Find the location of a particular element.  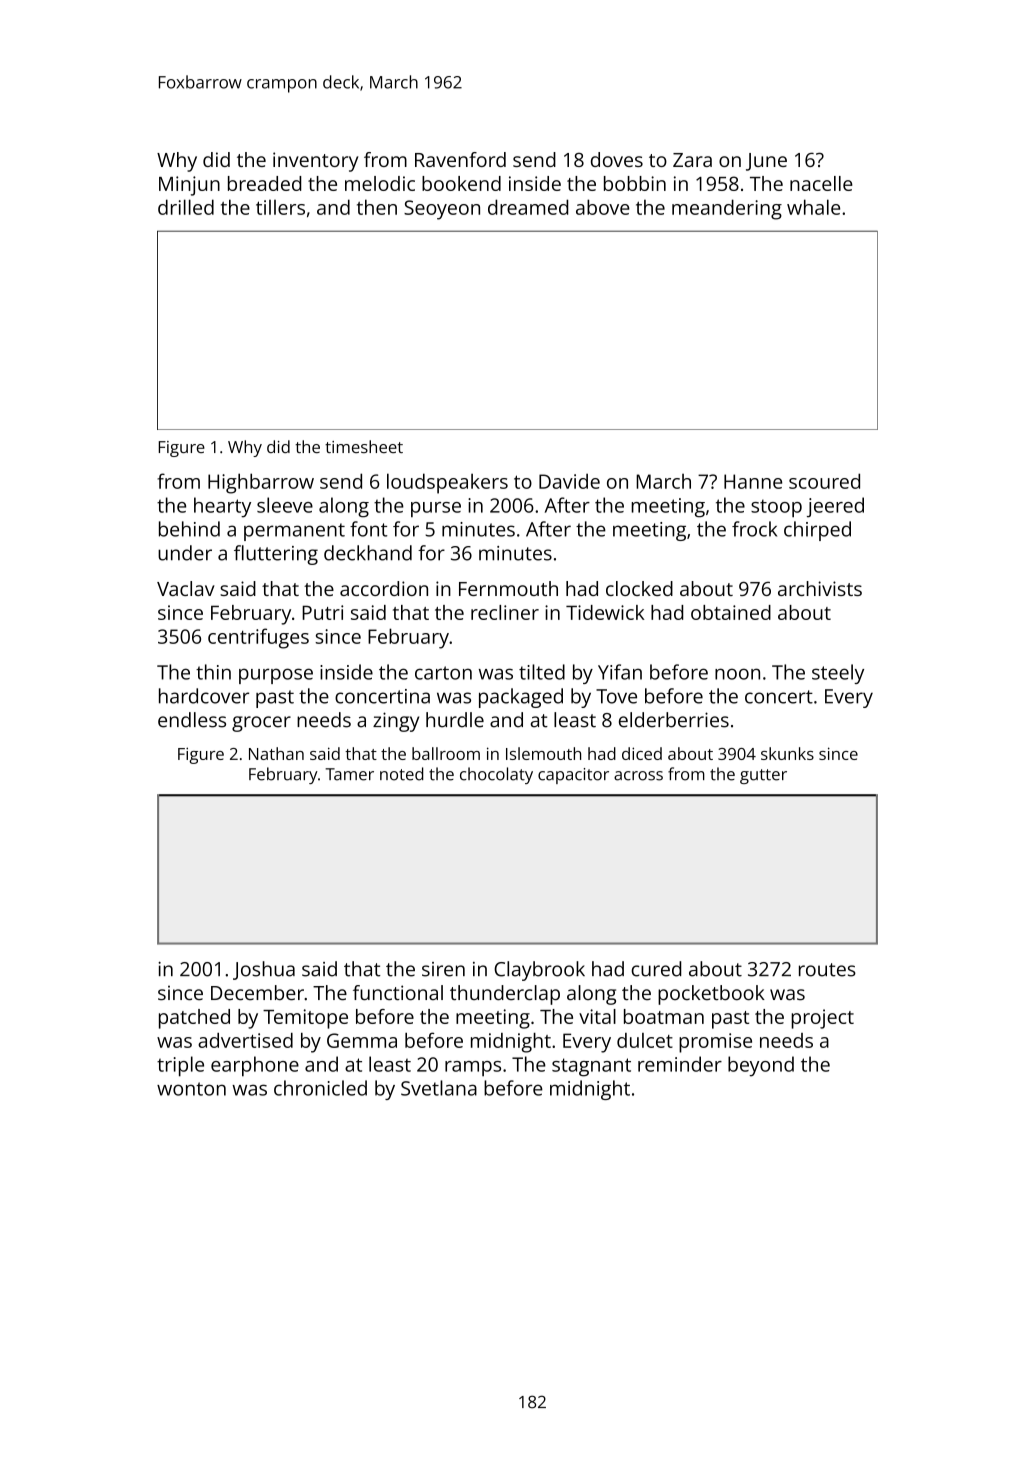

doves is located at coordinates (617, 159).
